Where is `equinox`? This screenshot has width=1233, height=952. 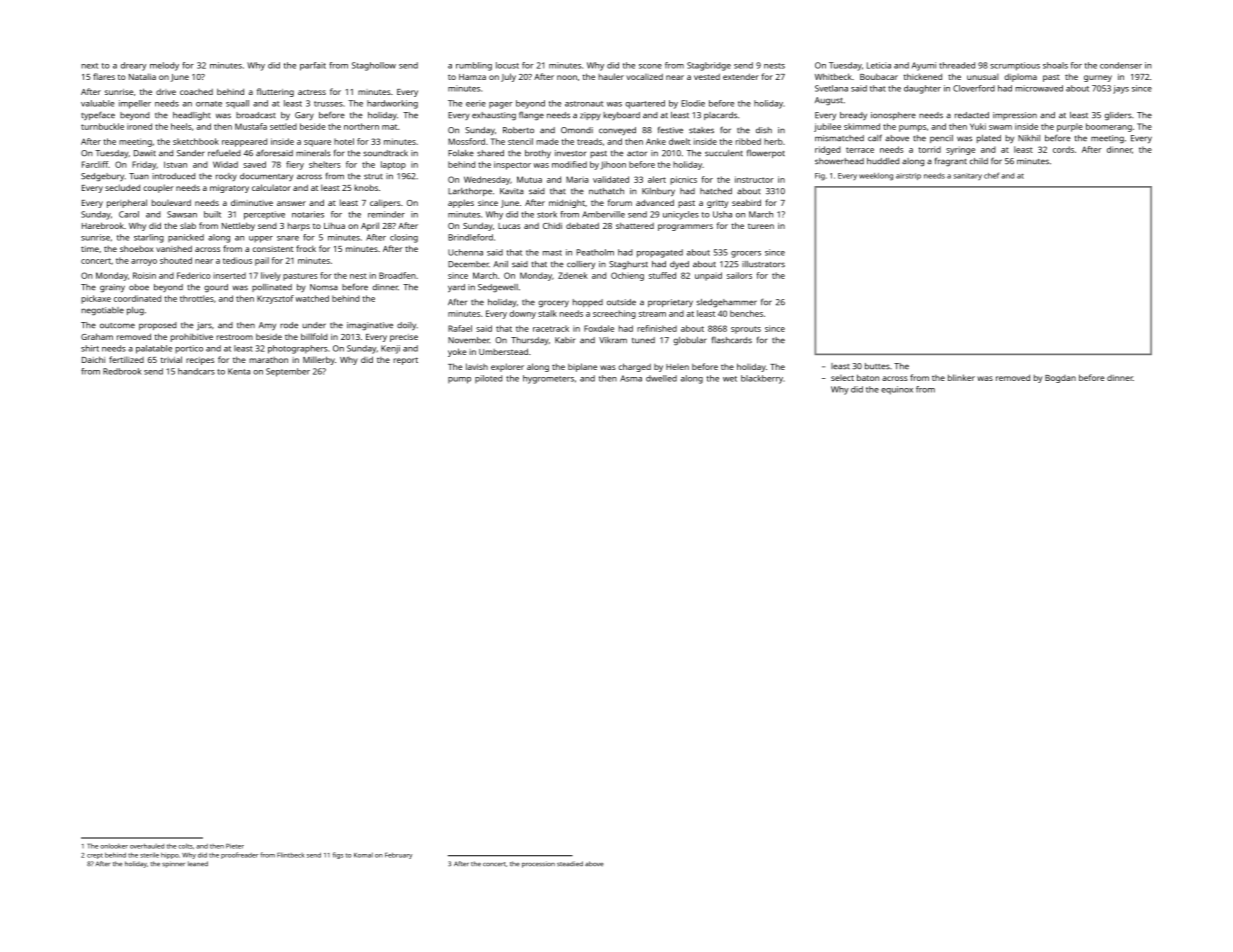 equinox is located at coordinates (897, 390).
